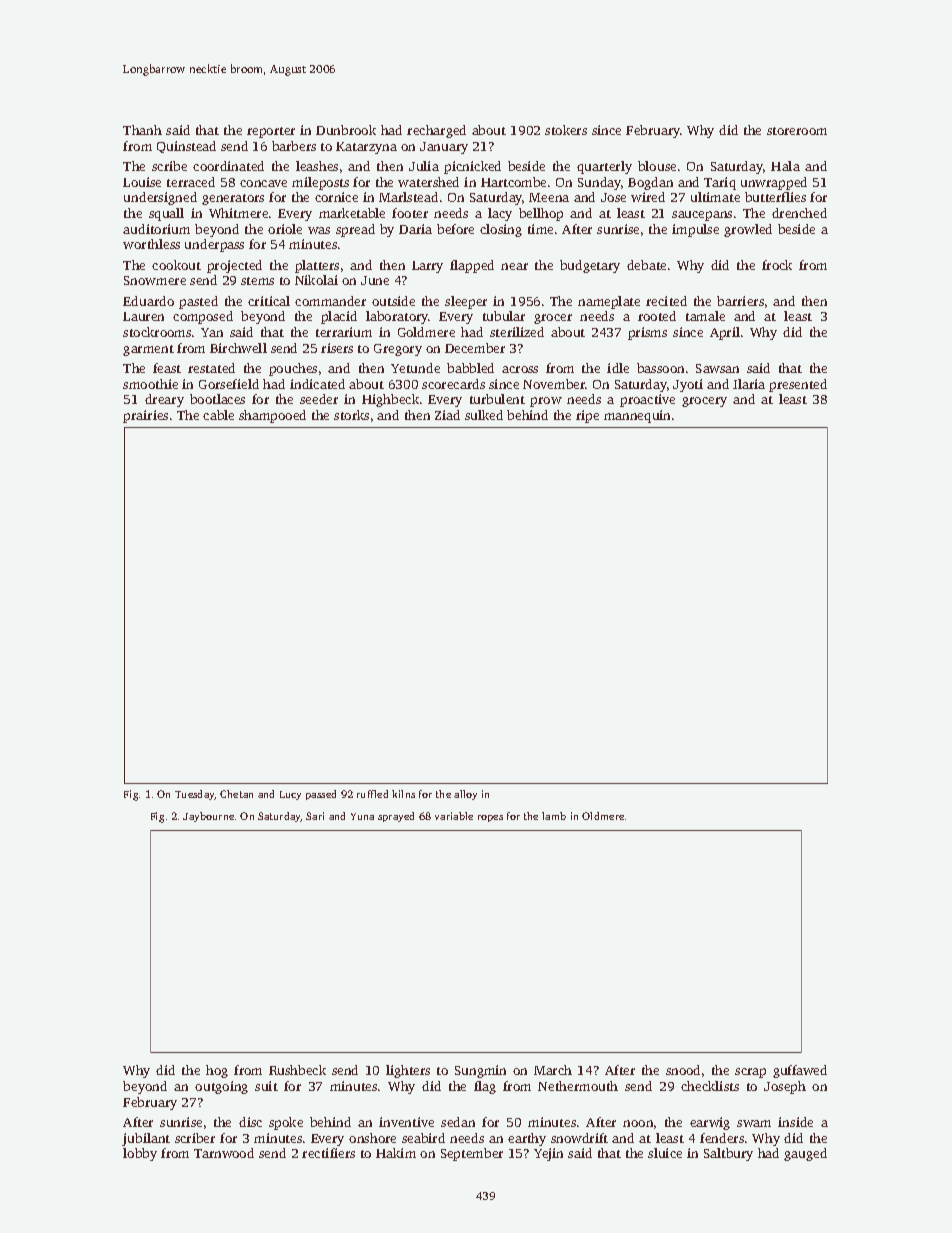 Image resolution: width=952 pixels, height=1233 pixels. What do you see at coordinates (271, 132) in the page?
I see `reporter` at bounding box center [271, 132].
